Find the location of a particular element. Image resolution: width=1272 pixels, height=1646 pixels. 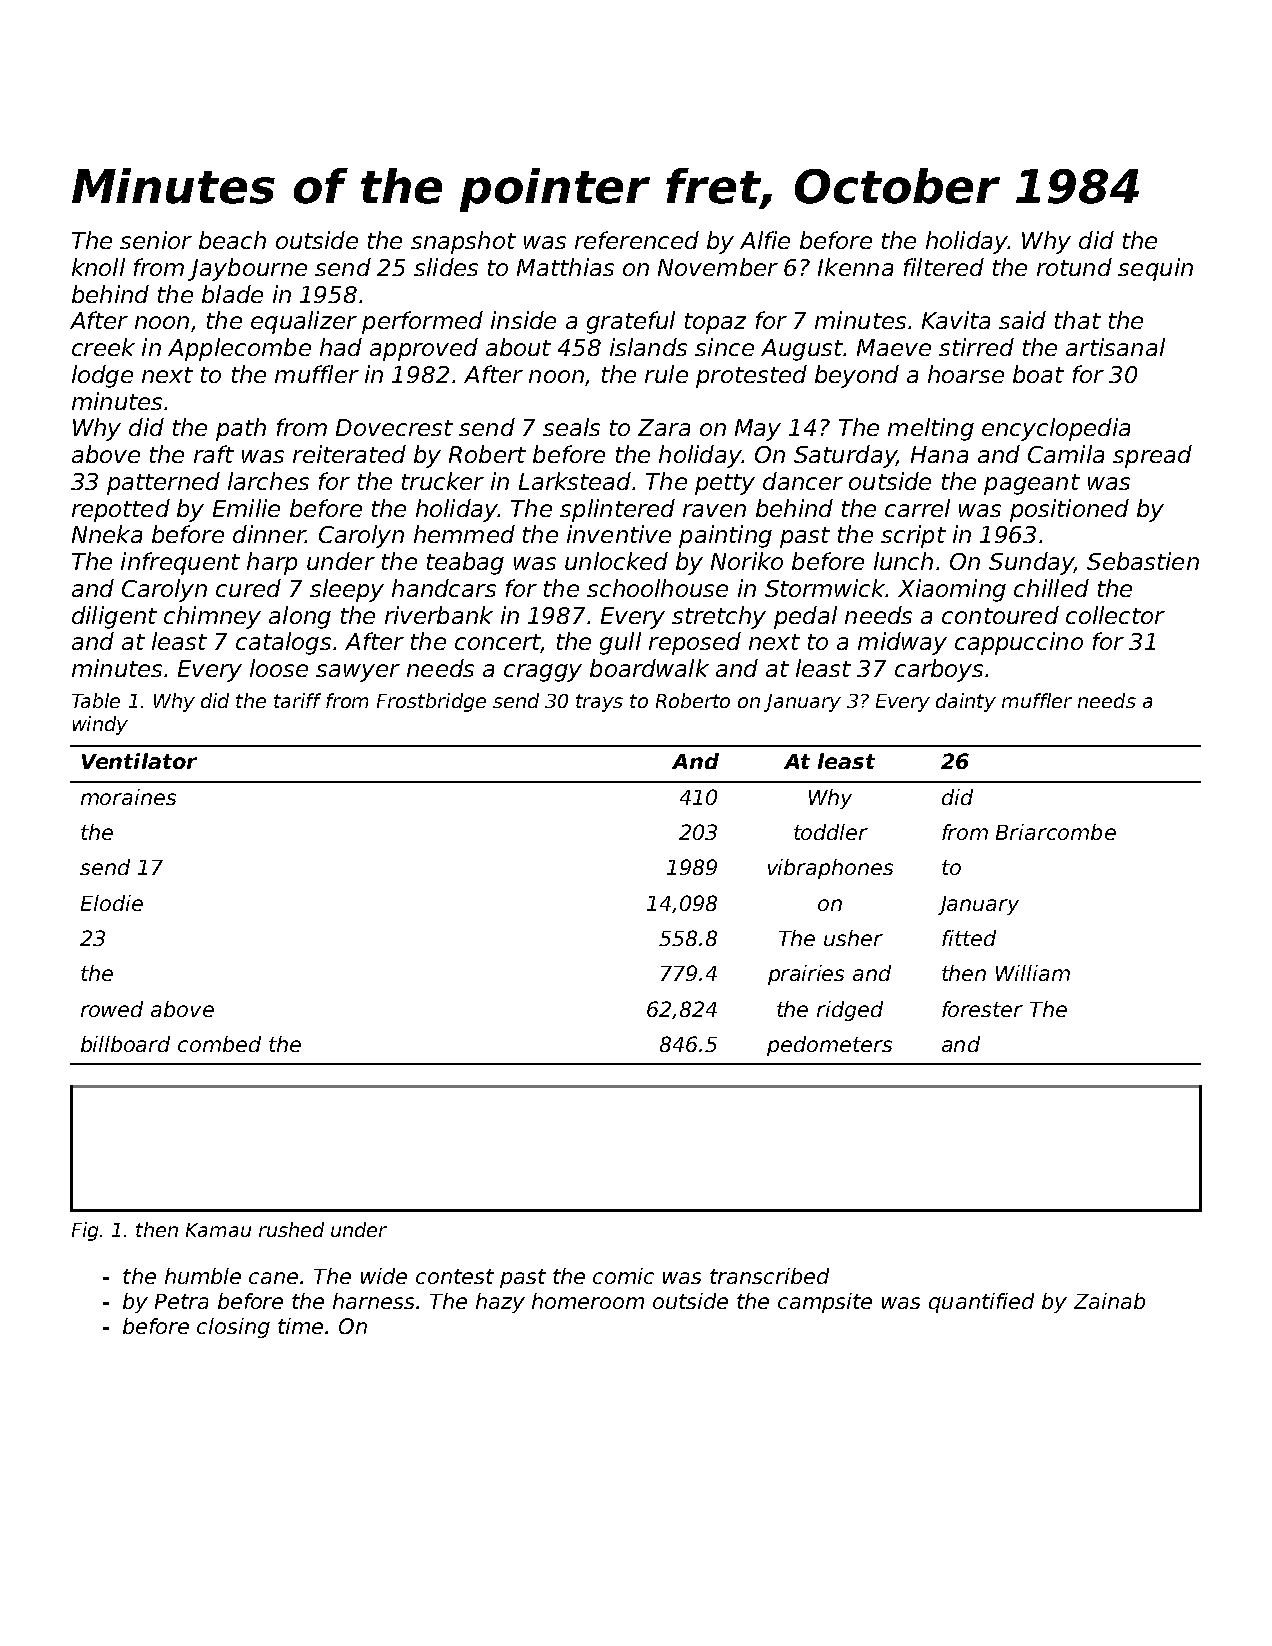

beach is located at coordinates (232, 240).
